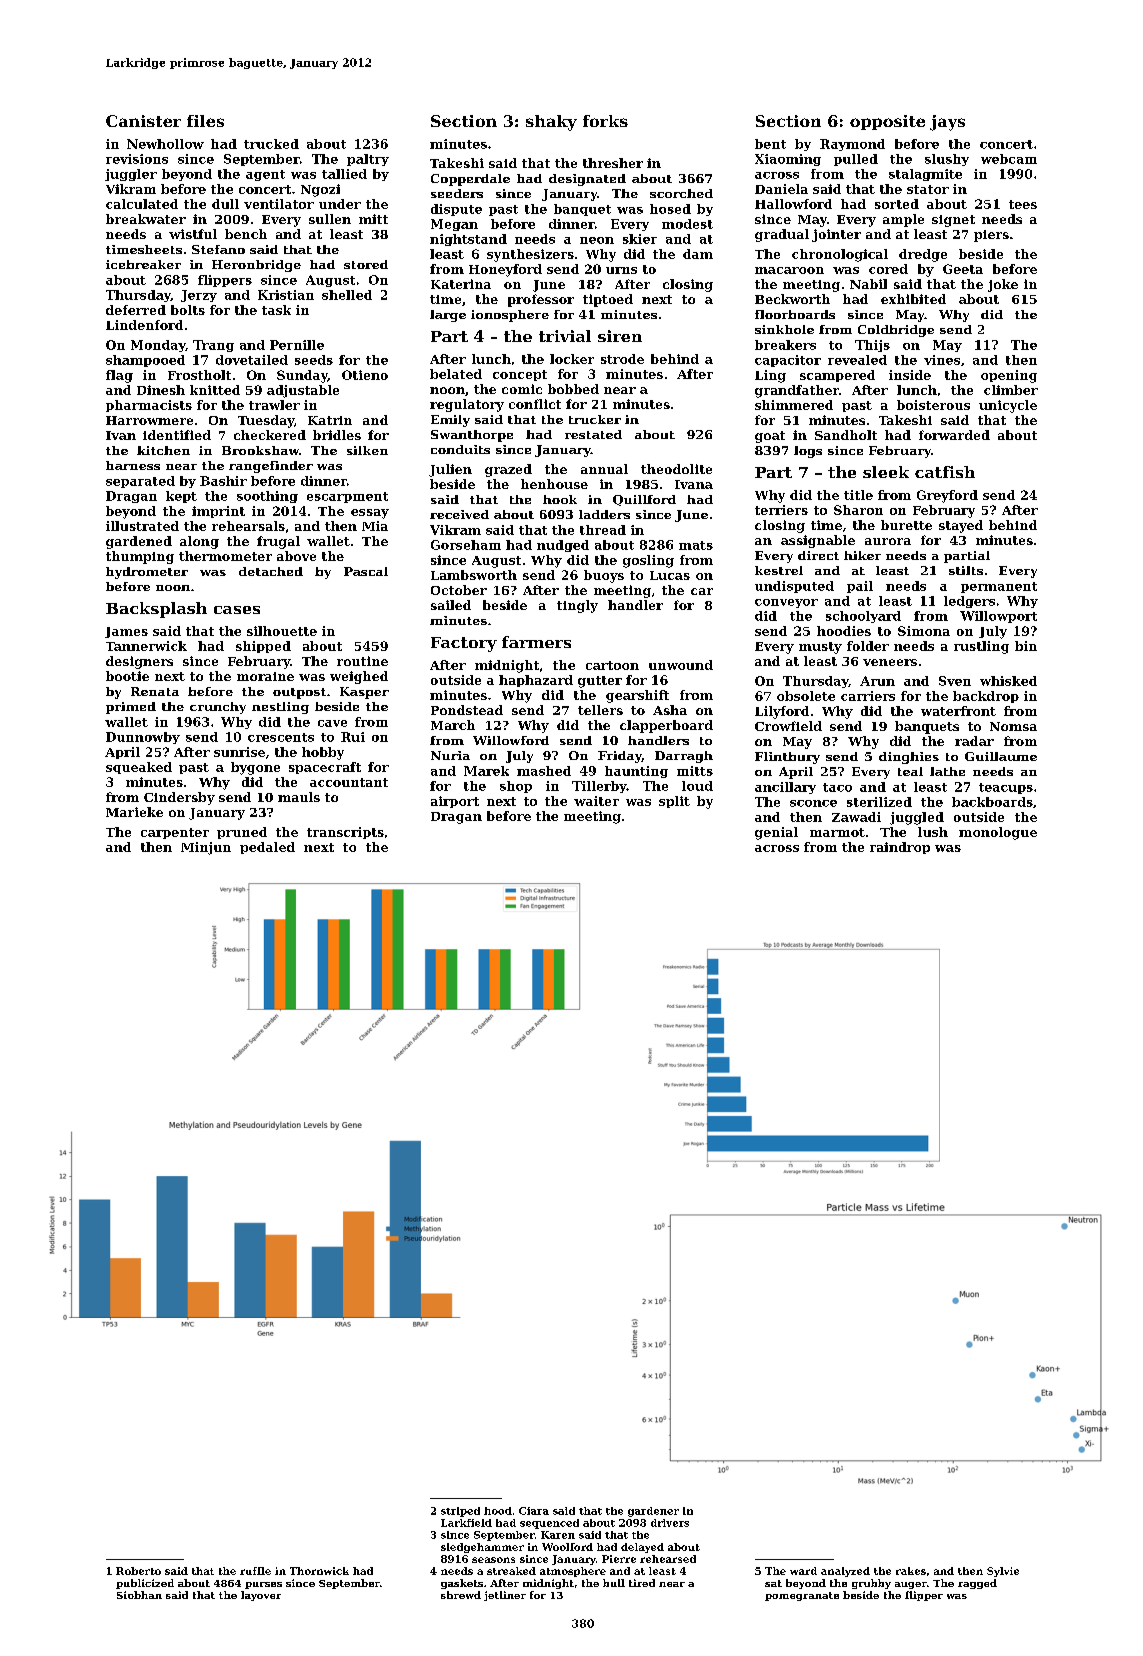  What do you see at coordinates (267, 848) in the document?
I see `pedaled` at bounding box center [267, 848].
